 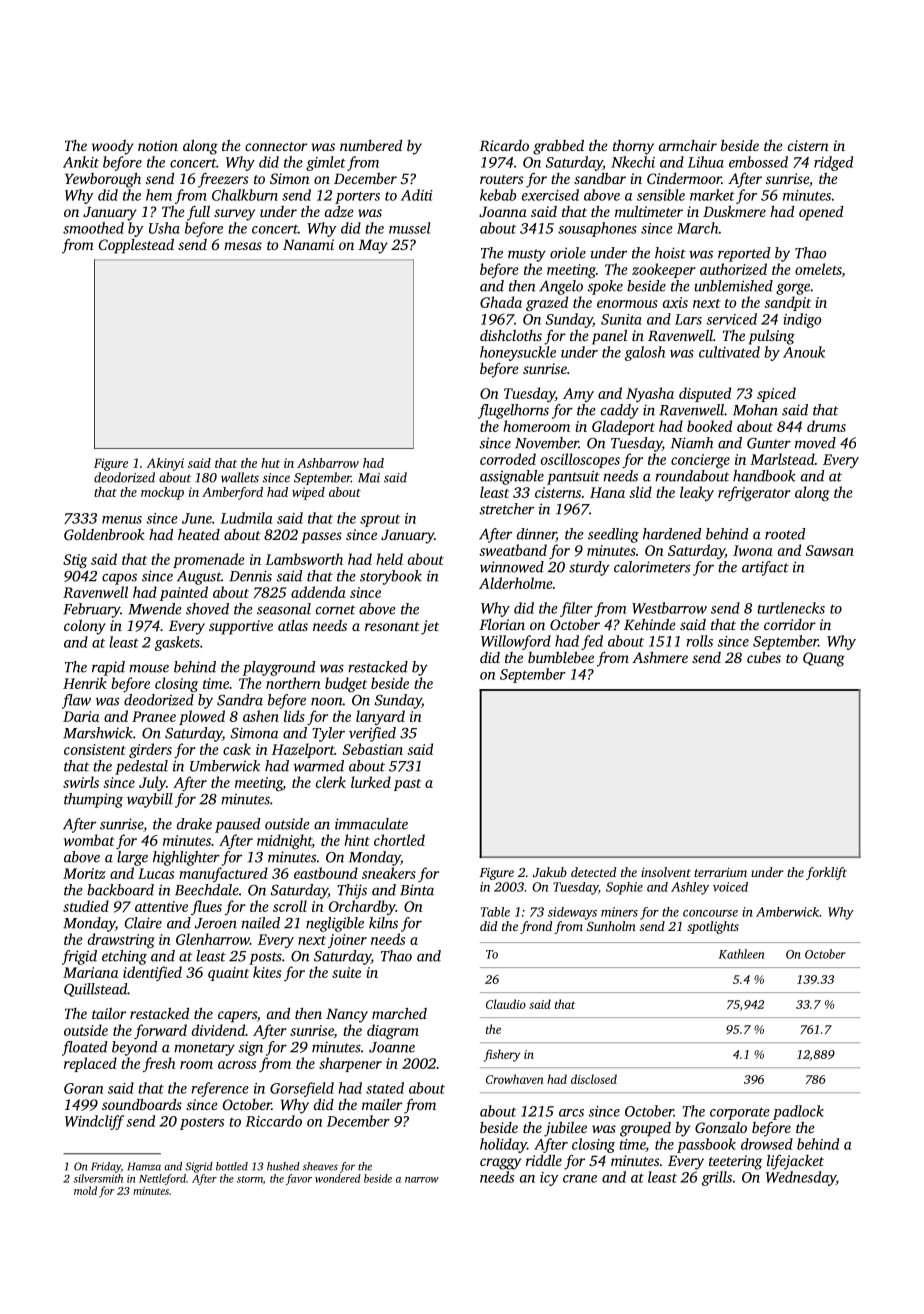 I want to click on large, so click(x=132, y=858).
